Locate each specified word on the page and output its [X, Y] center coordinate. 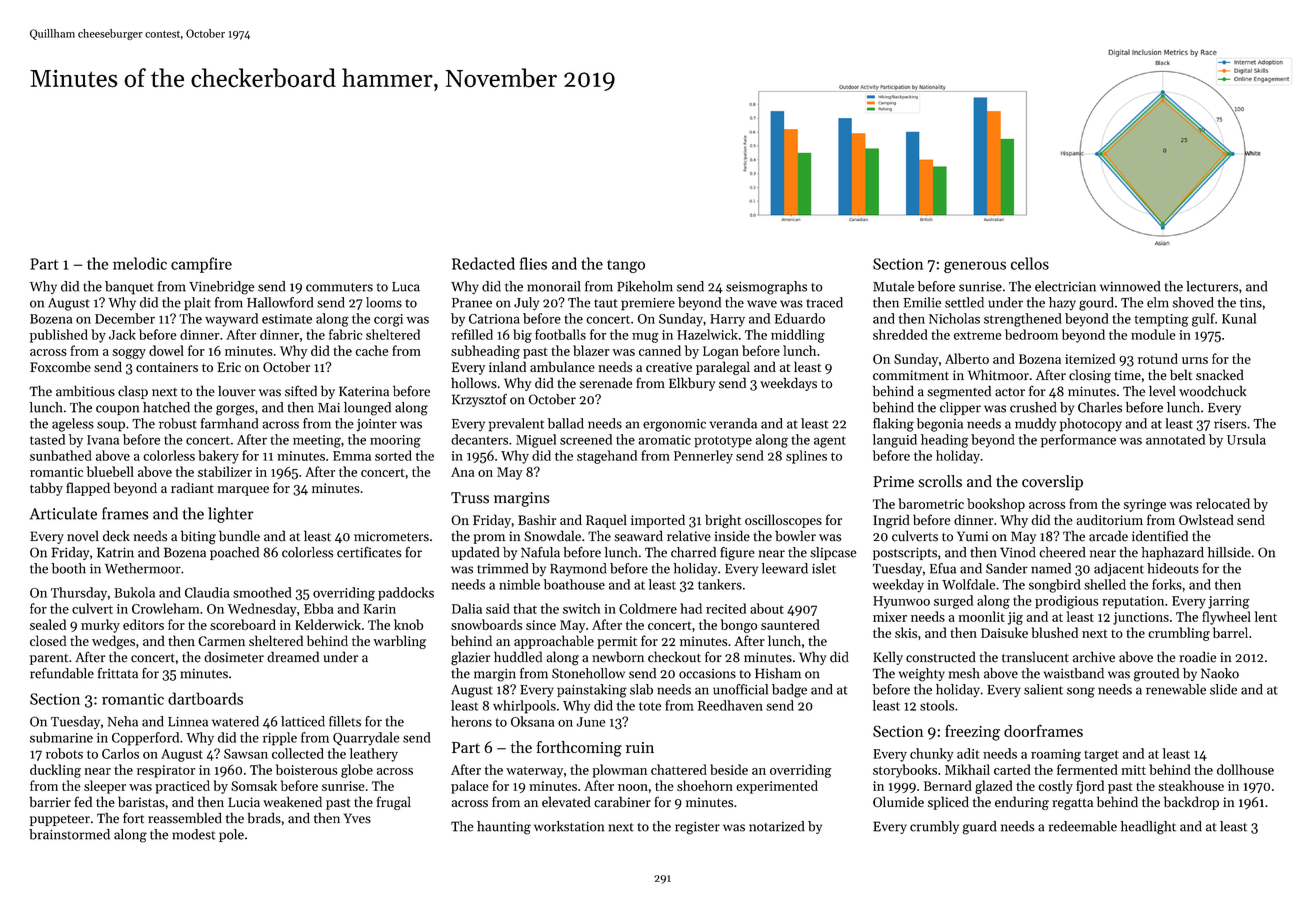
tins [1251, 303]
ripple [280, 739]
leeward [785, 568]
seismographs [766, 288]
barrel [1230, 632]
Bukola [134, 592]
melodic [140, 263]
